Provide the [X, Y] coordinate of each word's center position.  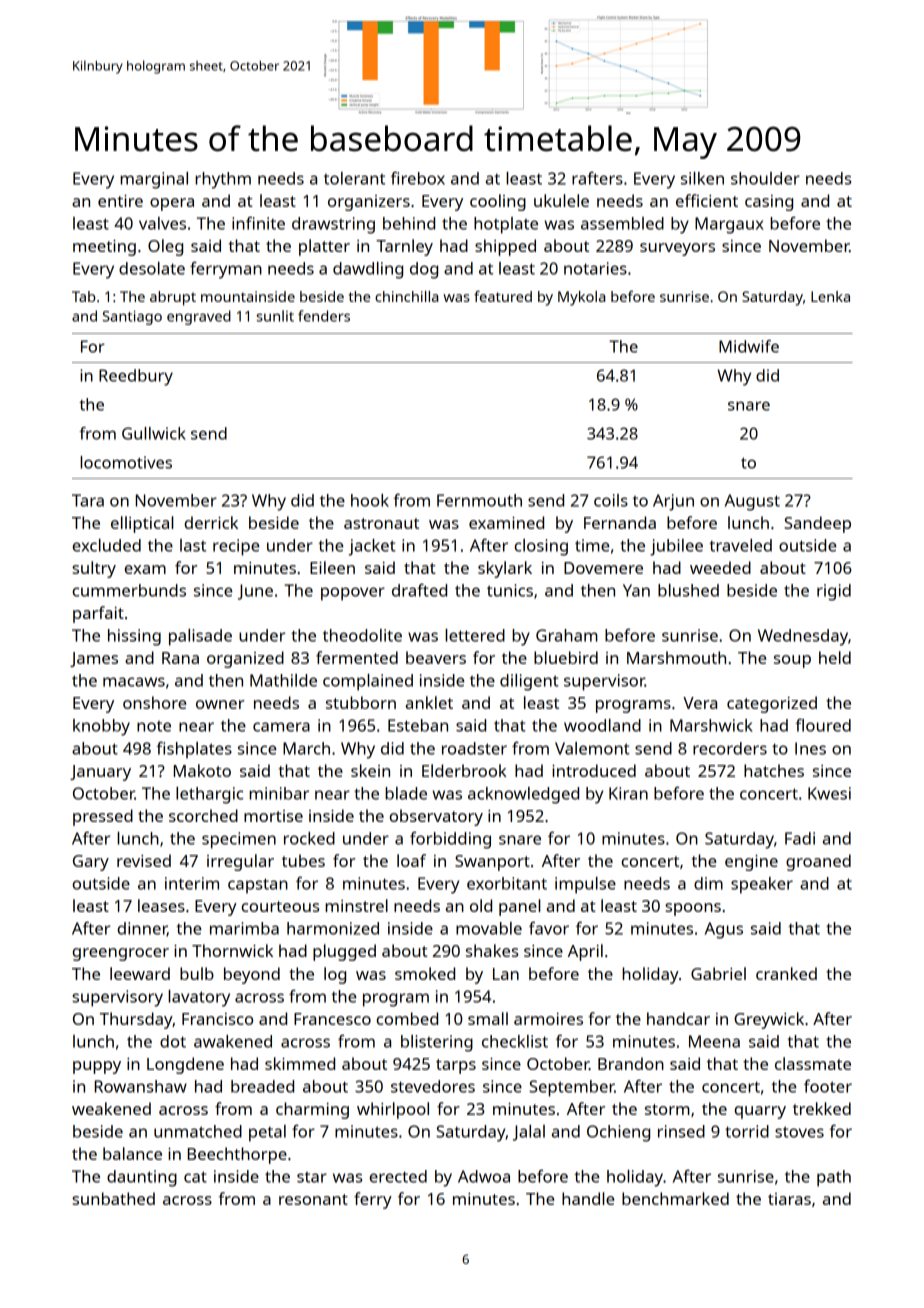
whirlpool [393, 1110]
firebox [418, 178]
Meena [714, 1041]
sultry [94, 569]
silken [702, 178]
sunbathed [113, 1198]
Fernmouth [479, 500]
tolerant [354, 178]
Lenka [830, 296]
